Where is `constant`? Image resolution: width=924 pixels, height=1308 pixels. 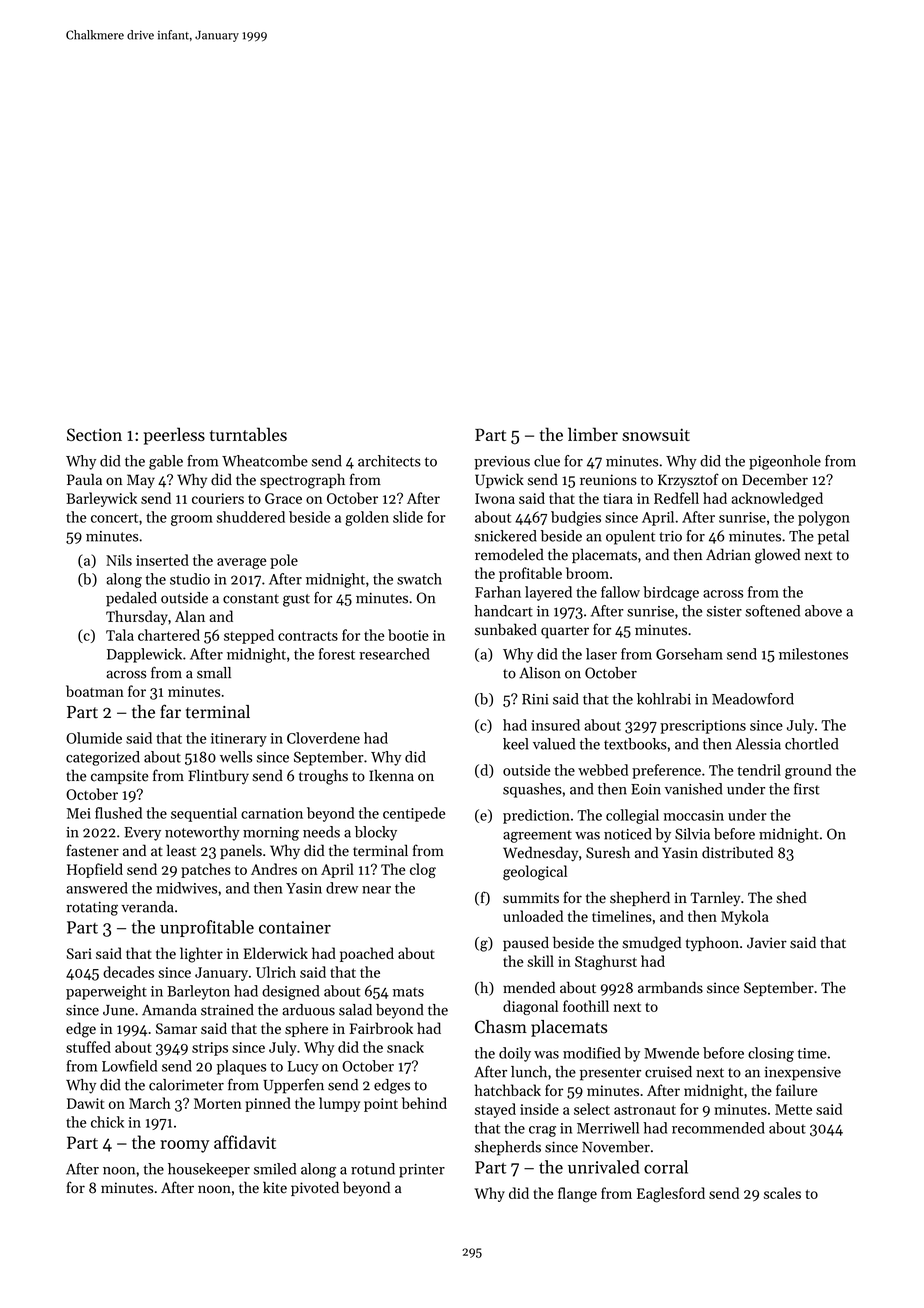
constant is located at coordinates (251, 599).
